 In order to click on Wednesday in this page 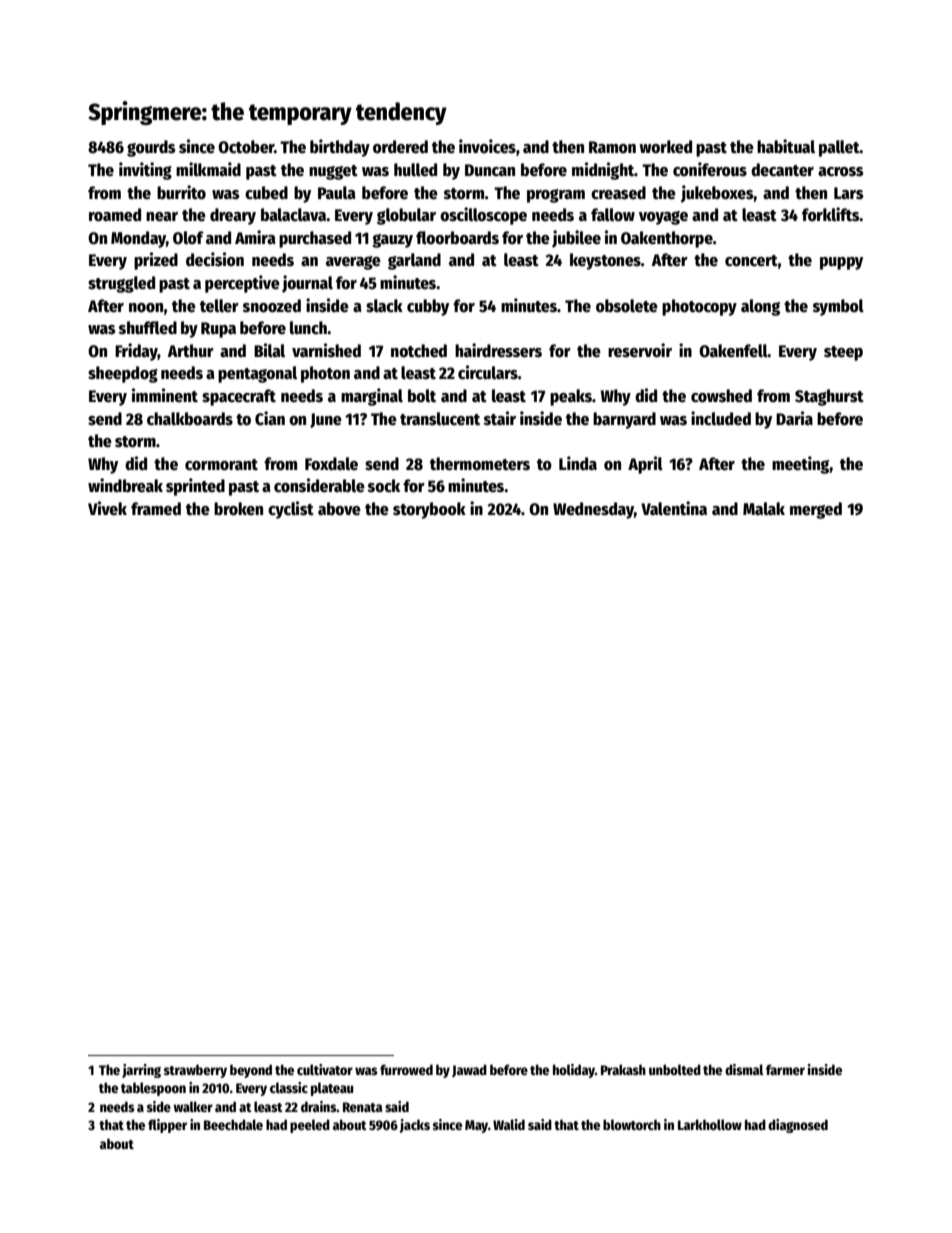, I will do `click(593, 510)`.
